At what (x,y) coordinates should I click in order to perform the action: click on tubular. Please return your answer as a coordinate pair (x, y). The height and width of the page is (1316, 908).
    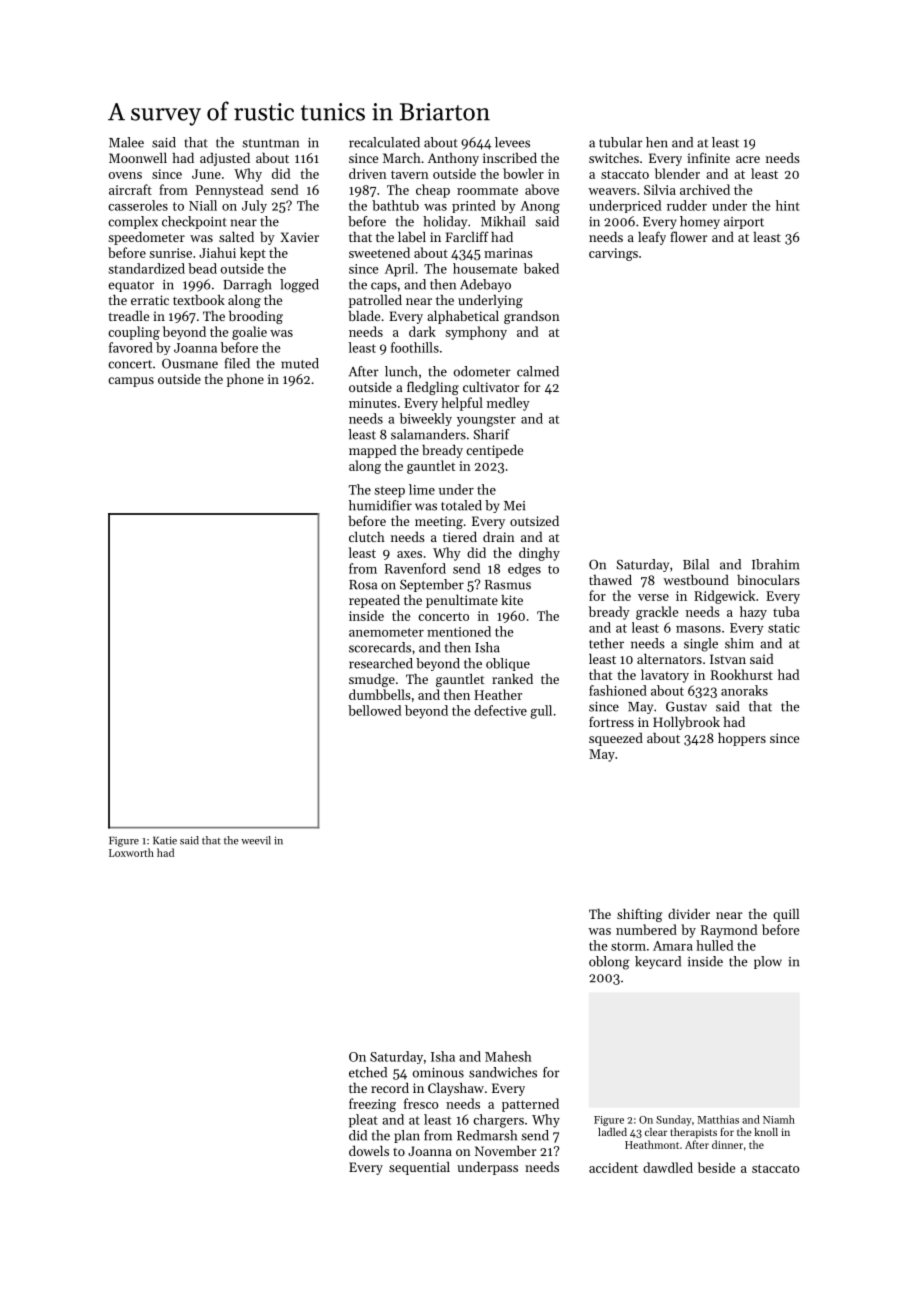
    Looking at the image, I should click on (621, 142).
